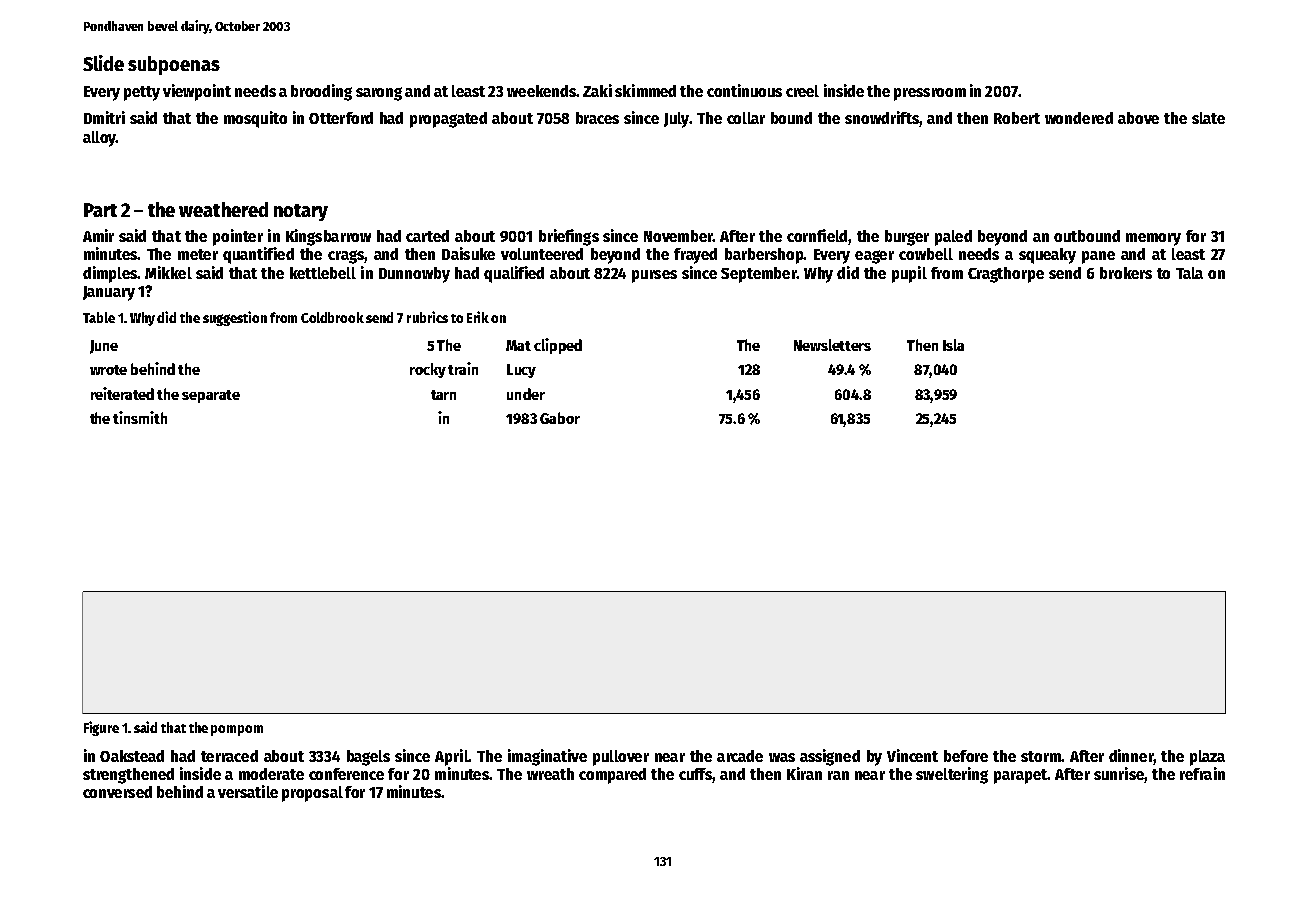 This image has width=1308, height=924. What do you see at coordinates (953, 345) in the image?
I see `Isla` at bounding box center [953, 345].
